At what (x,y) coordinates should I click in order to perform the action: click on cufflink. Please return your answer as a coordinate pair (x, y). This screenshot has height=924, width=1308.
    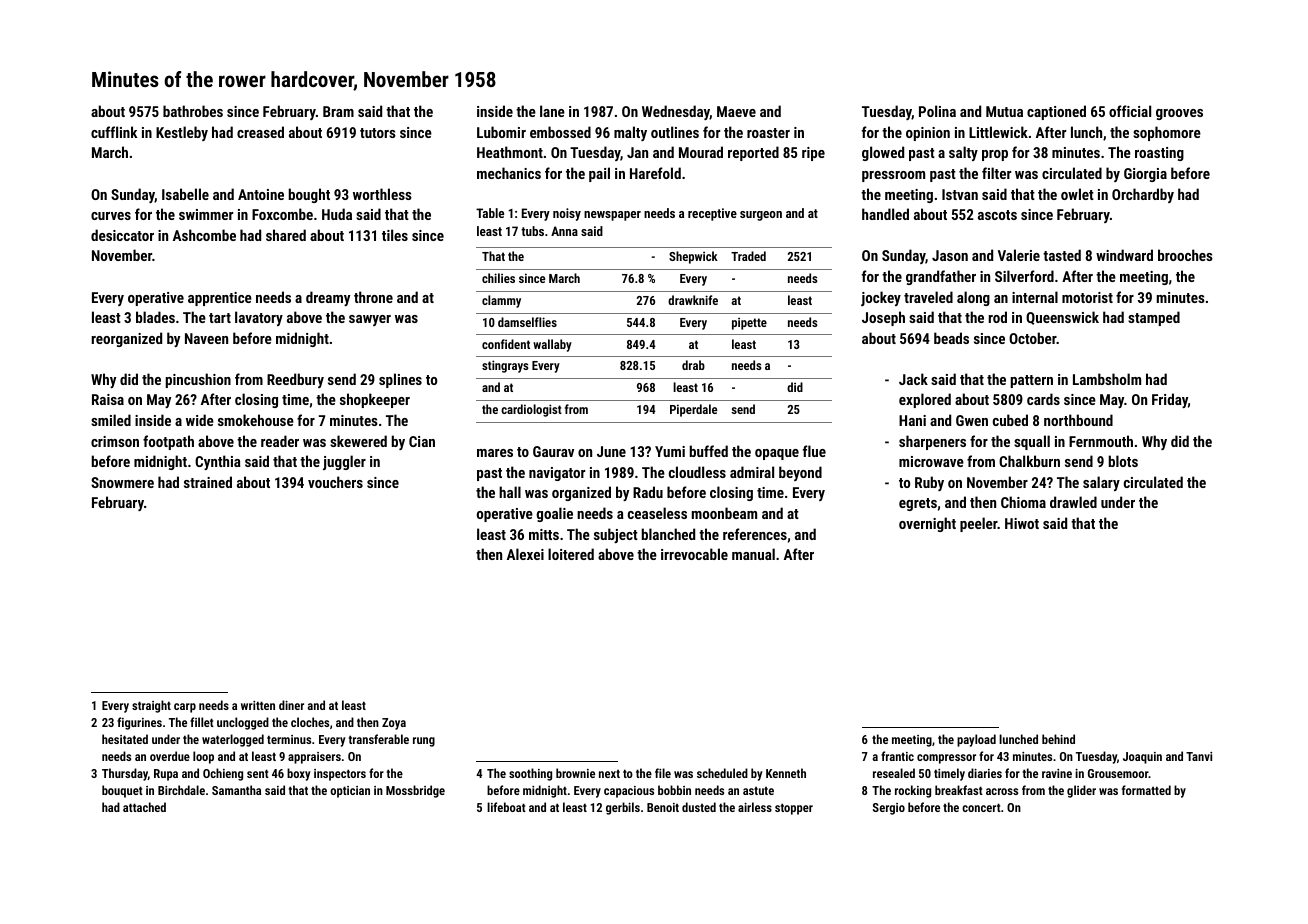
    Looking at the image, I should click on (114, 132).
